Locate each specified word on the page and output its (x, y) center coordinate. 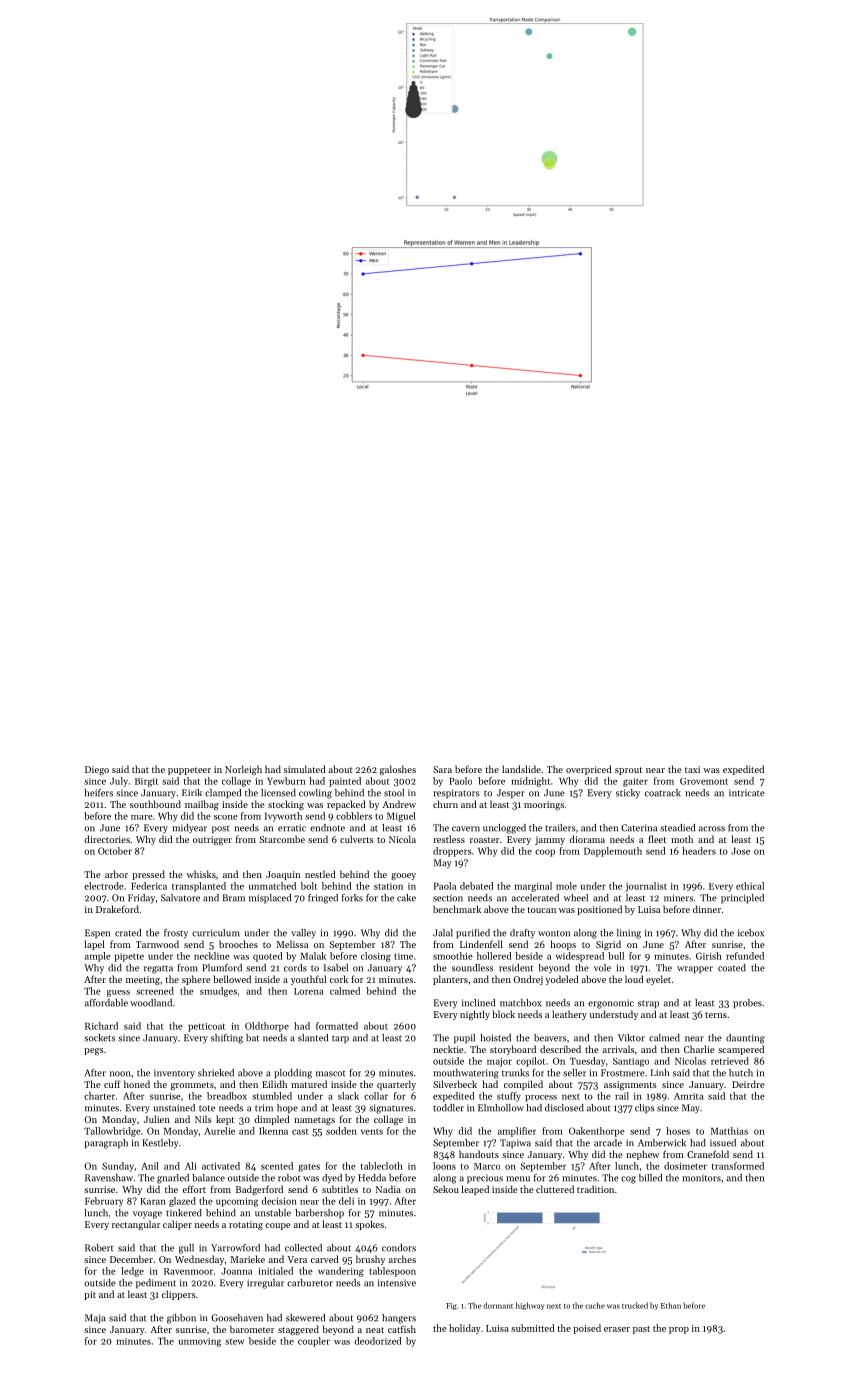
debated (477, 886)
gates (309, 1168)
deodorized (378, 1341)
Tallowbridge (112, 1132)
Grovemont (704, 781)
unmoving (200, 1342)
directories (107, 839)
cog (628, 1180)
